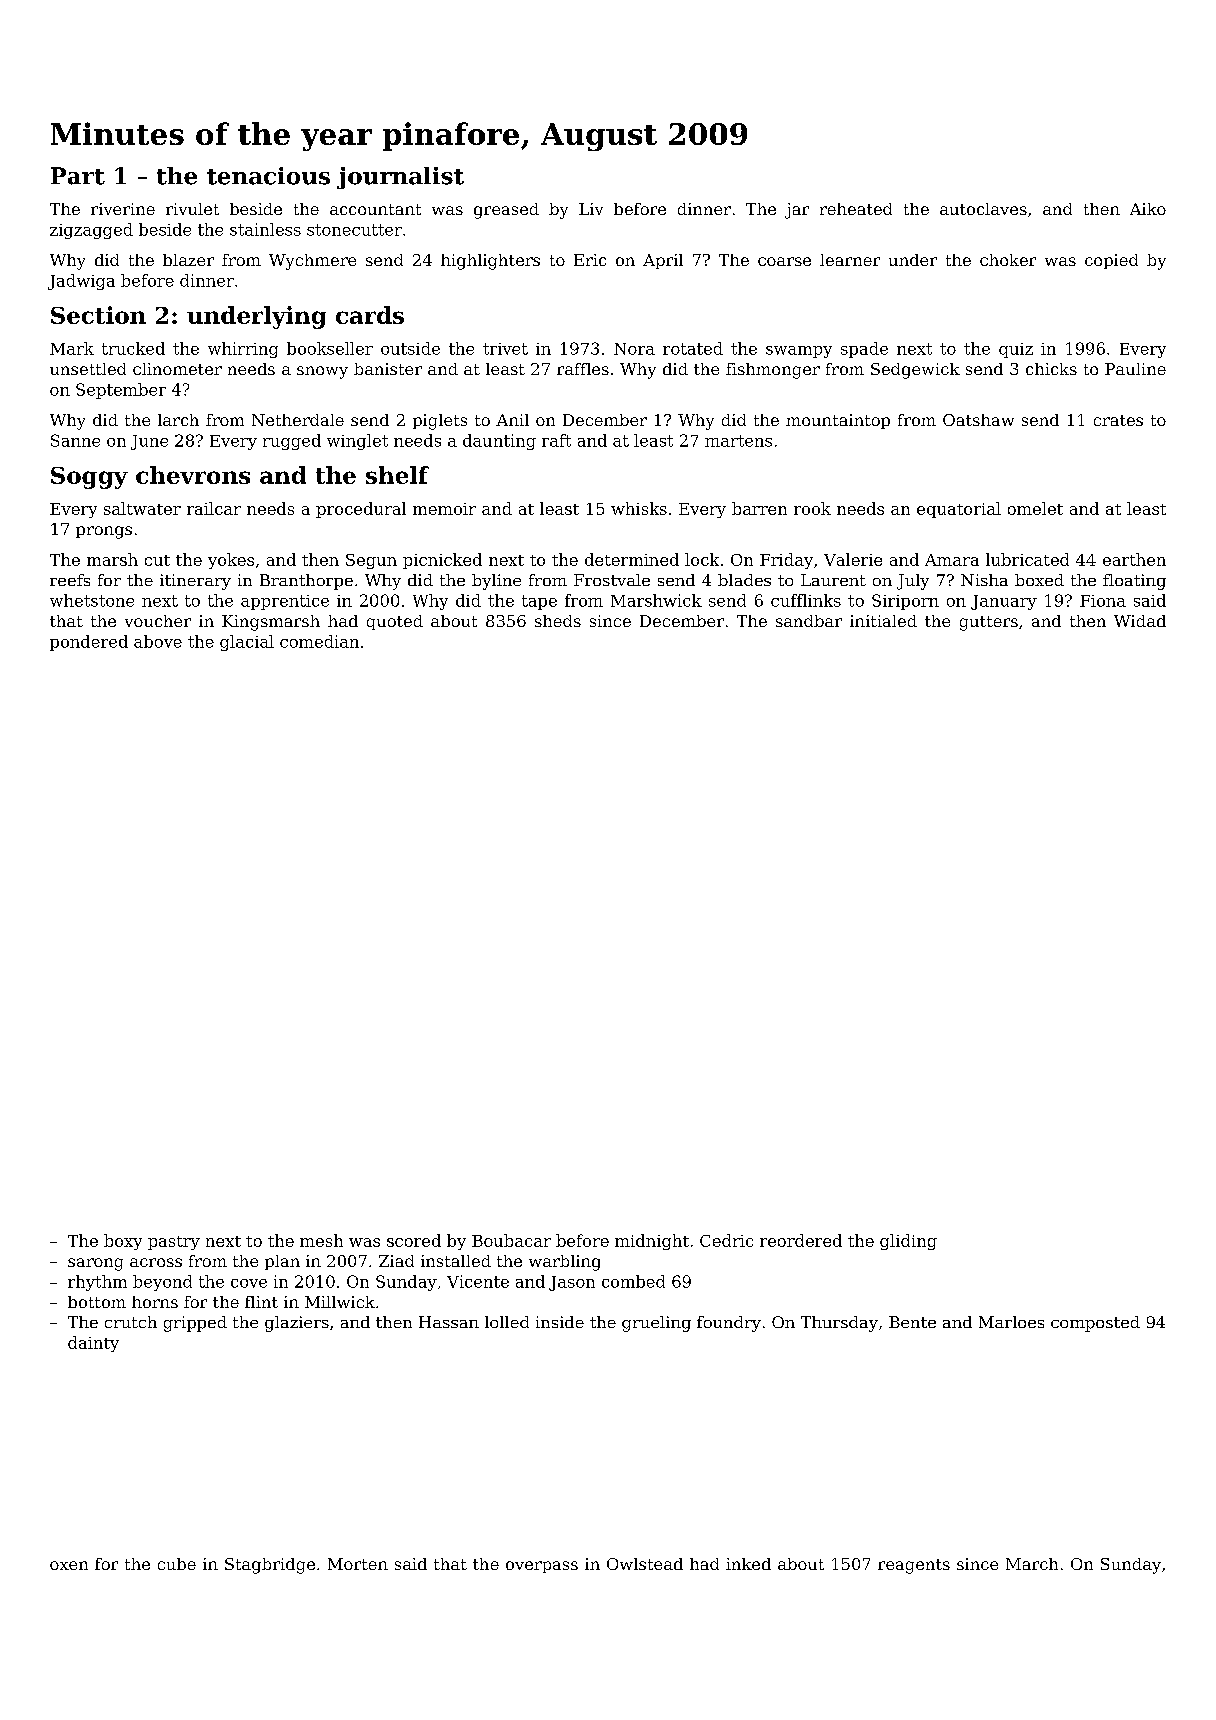 The width and height of the page is (1216, 1720). Describe the element at coordinates (809, 621) in the page. I see `sandbar` at that location.
